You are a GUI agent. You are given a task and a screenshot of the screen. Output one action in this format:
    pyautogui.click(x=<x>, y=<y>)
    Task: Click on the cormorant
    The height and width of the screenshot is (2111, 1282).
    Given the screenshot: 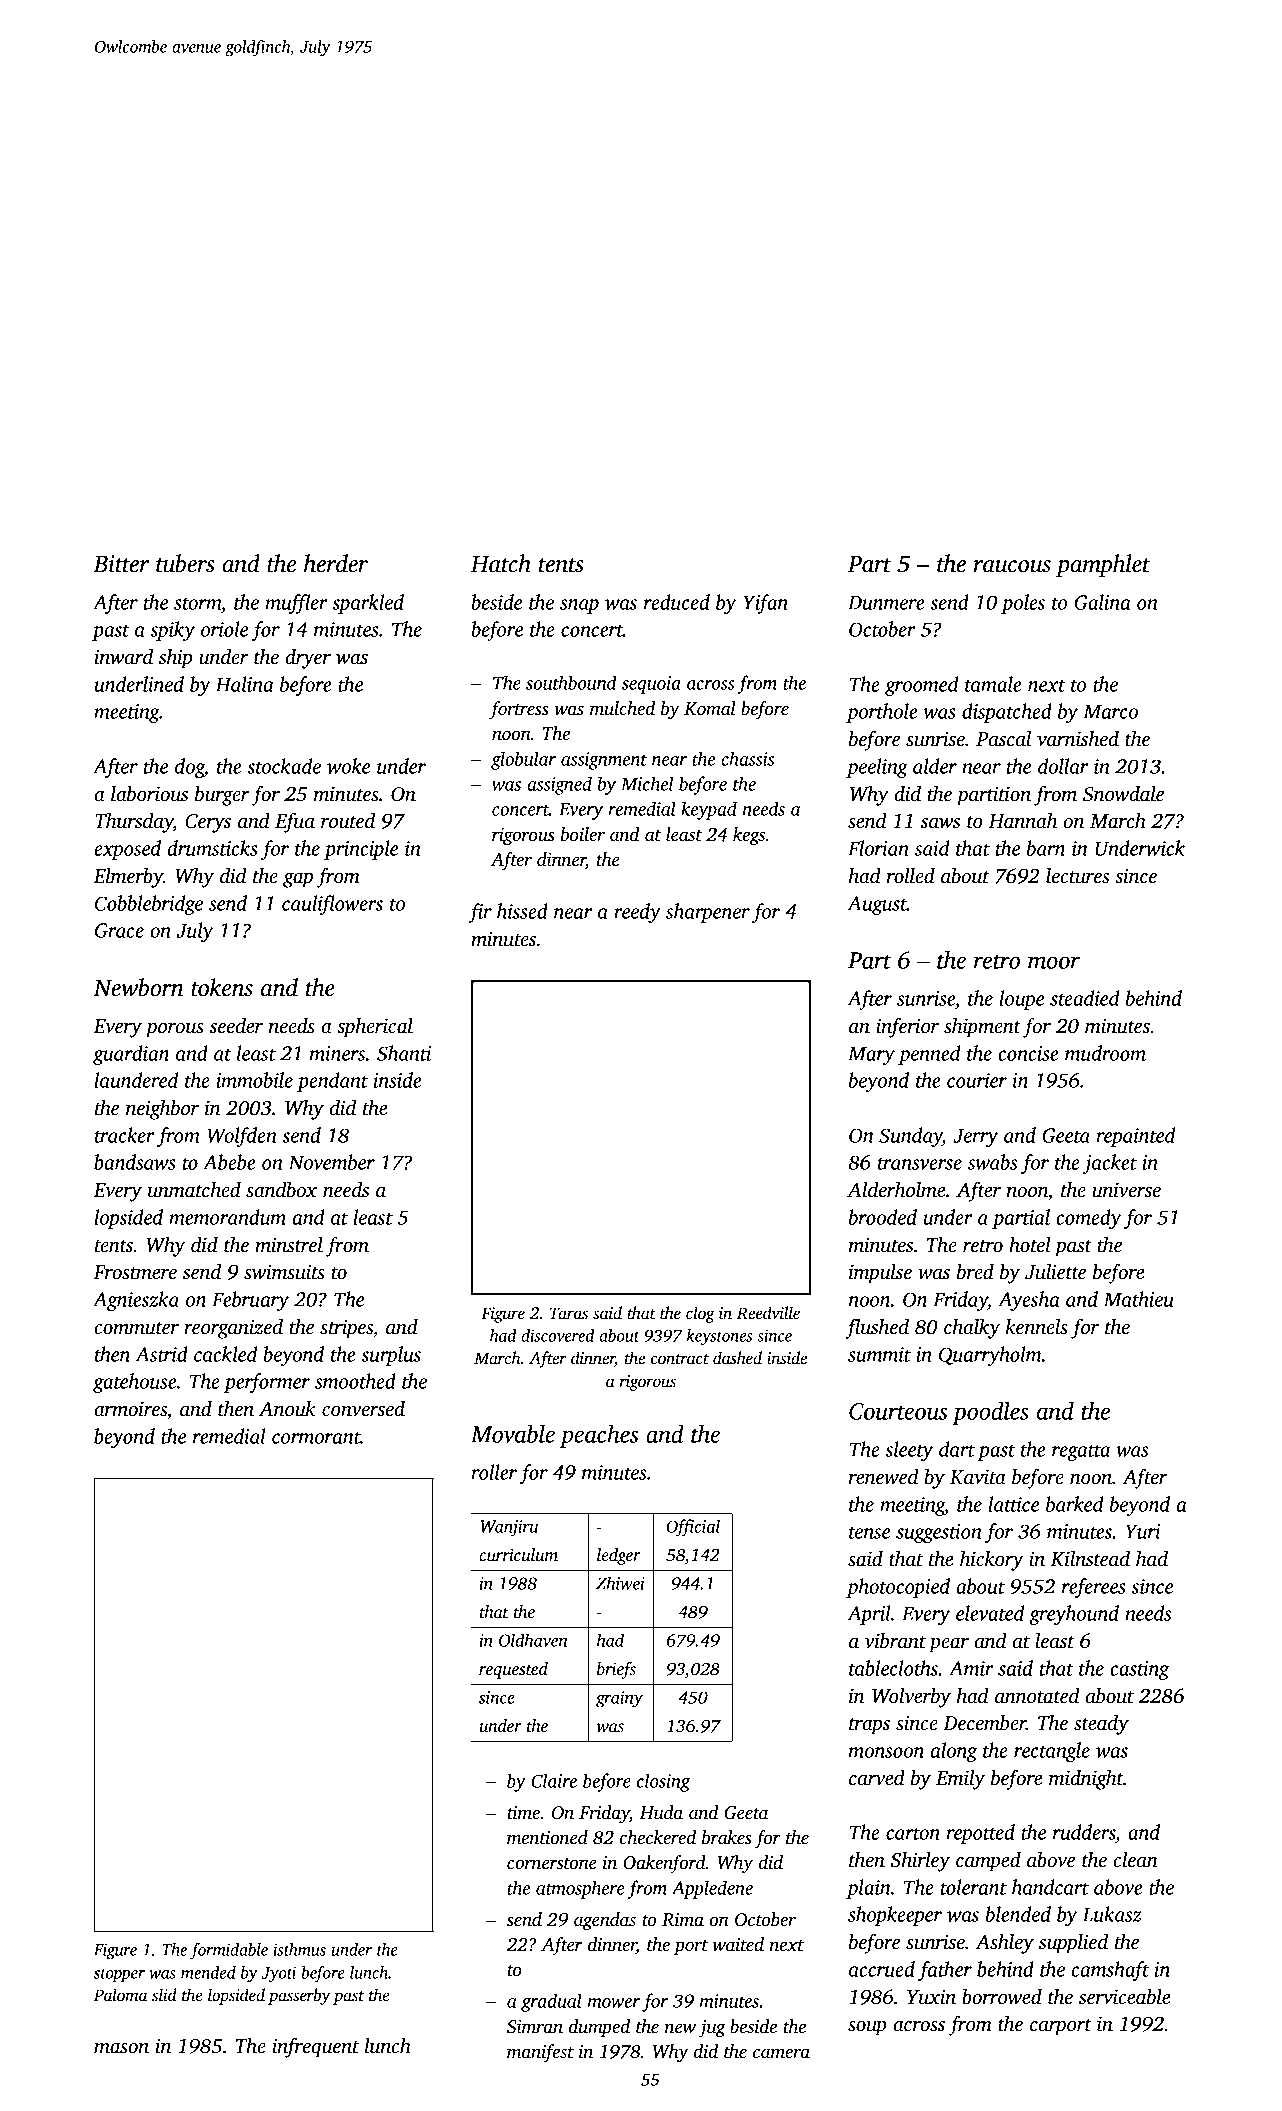 What is the action you would take?
    pyautogui.click(x=316, y=1437)
